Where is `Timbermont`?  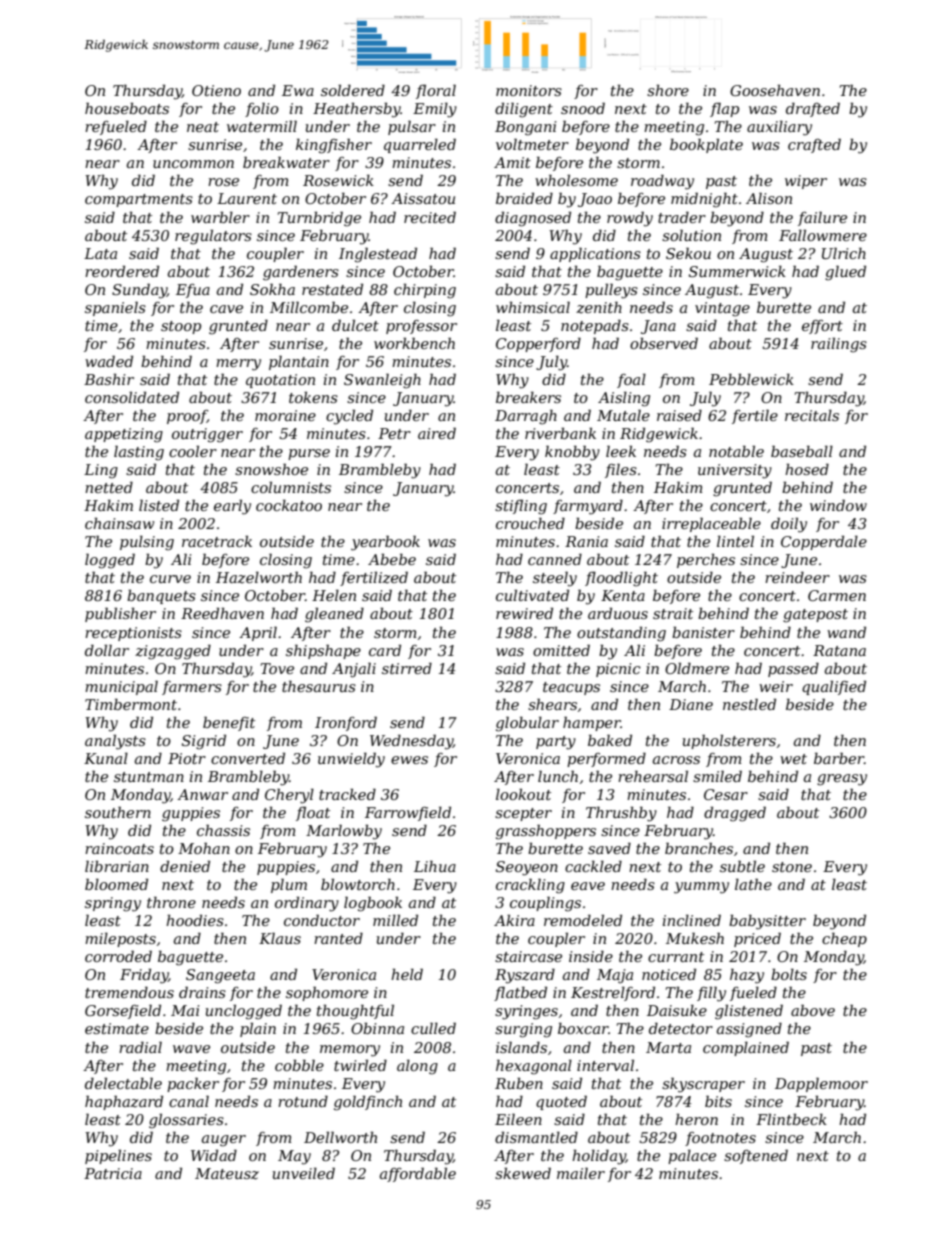 Timbermont is located at coordinates (131, 704).
